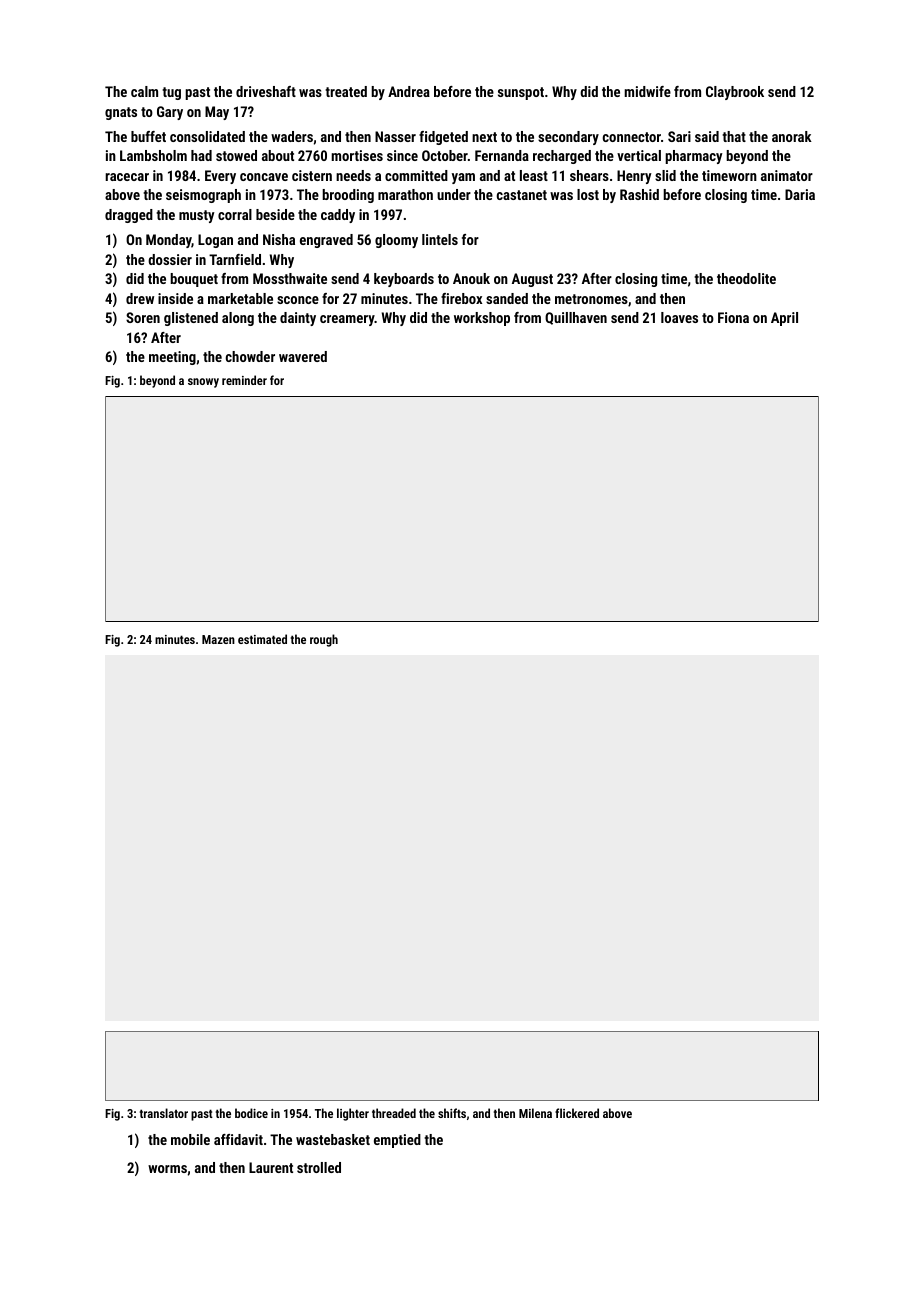  Describe the element at coordinates (784, 319) in the document. I see `April` at that location.
